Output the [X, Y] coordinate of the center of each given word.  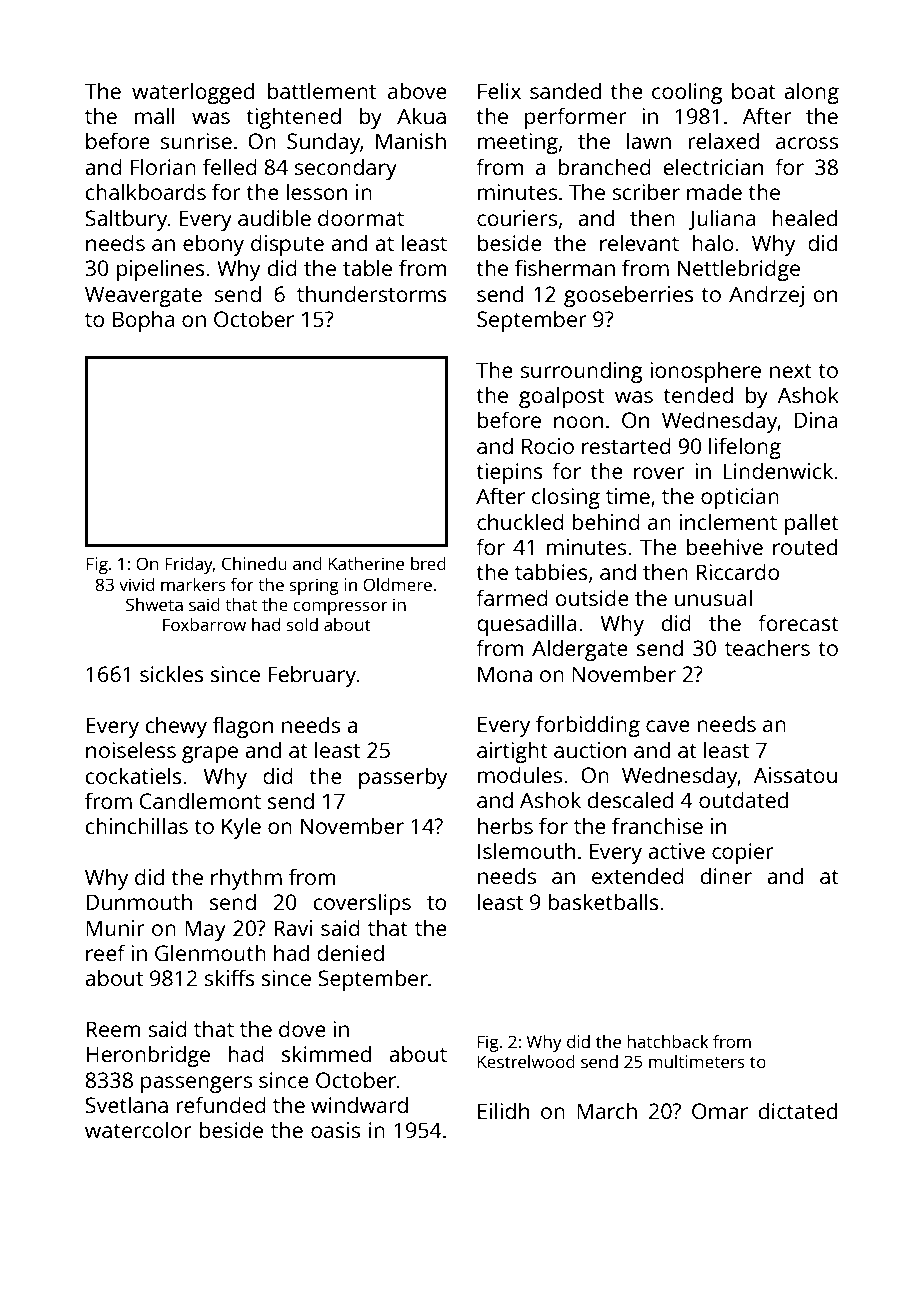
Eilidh [503, 1110]
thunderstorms [372, 293]
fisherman [565, 267]
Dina [816, 420]
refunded [221, 1104]
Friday [189, 565]
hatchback [668, 1041]
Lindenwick [778, 470]
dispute [287, 245]
